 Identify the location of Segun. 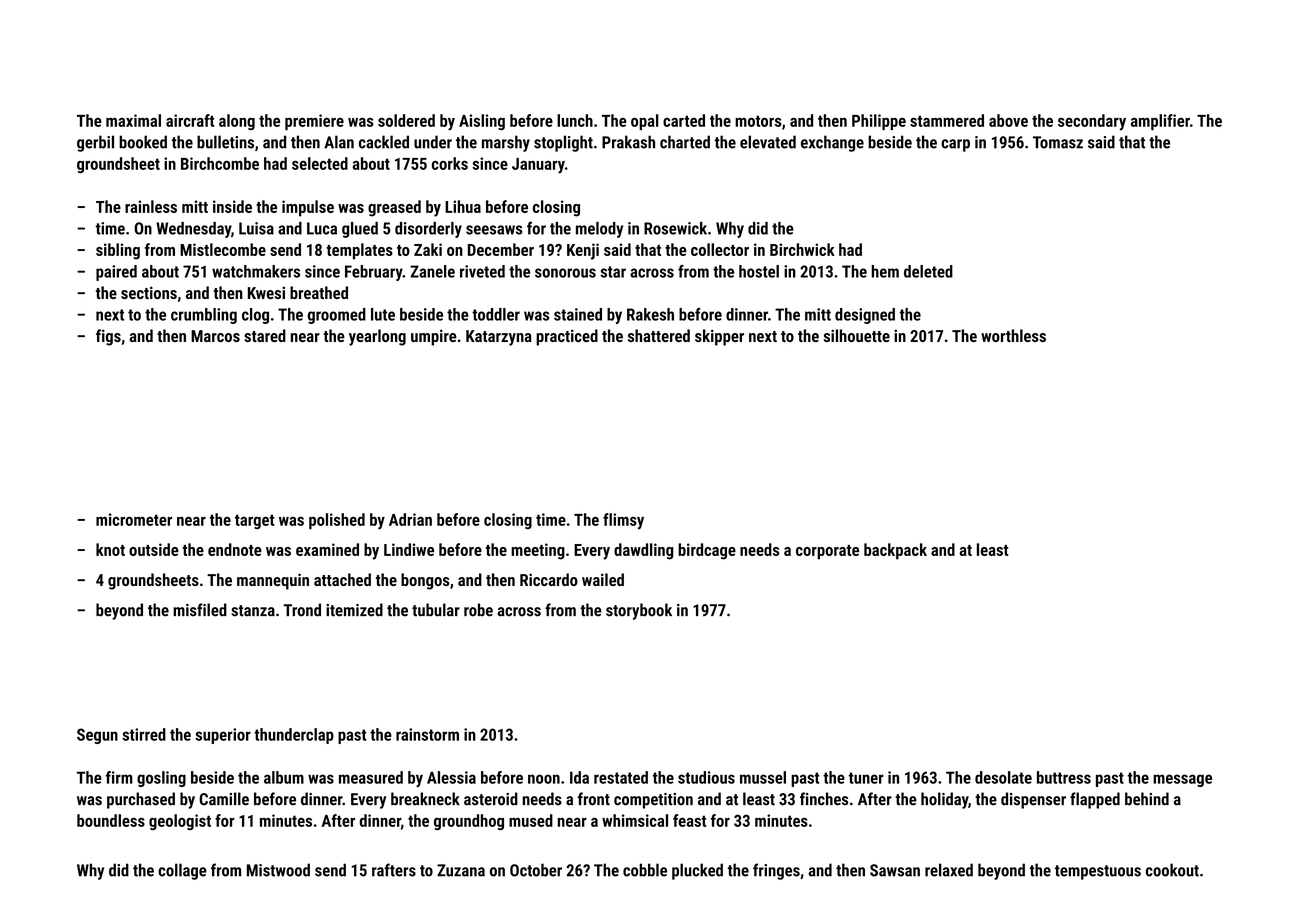
(97, 736).
